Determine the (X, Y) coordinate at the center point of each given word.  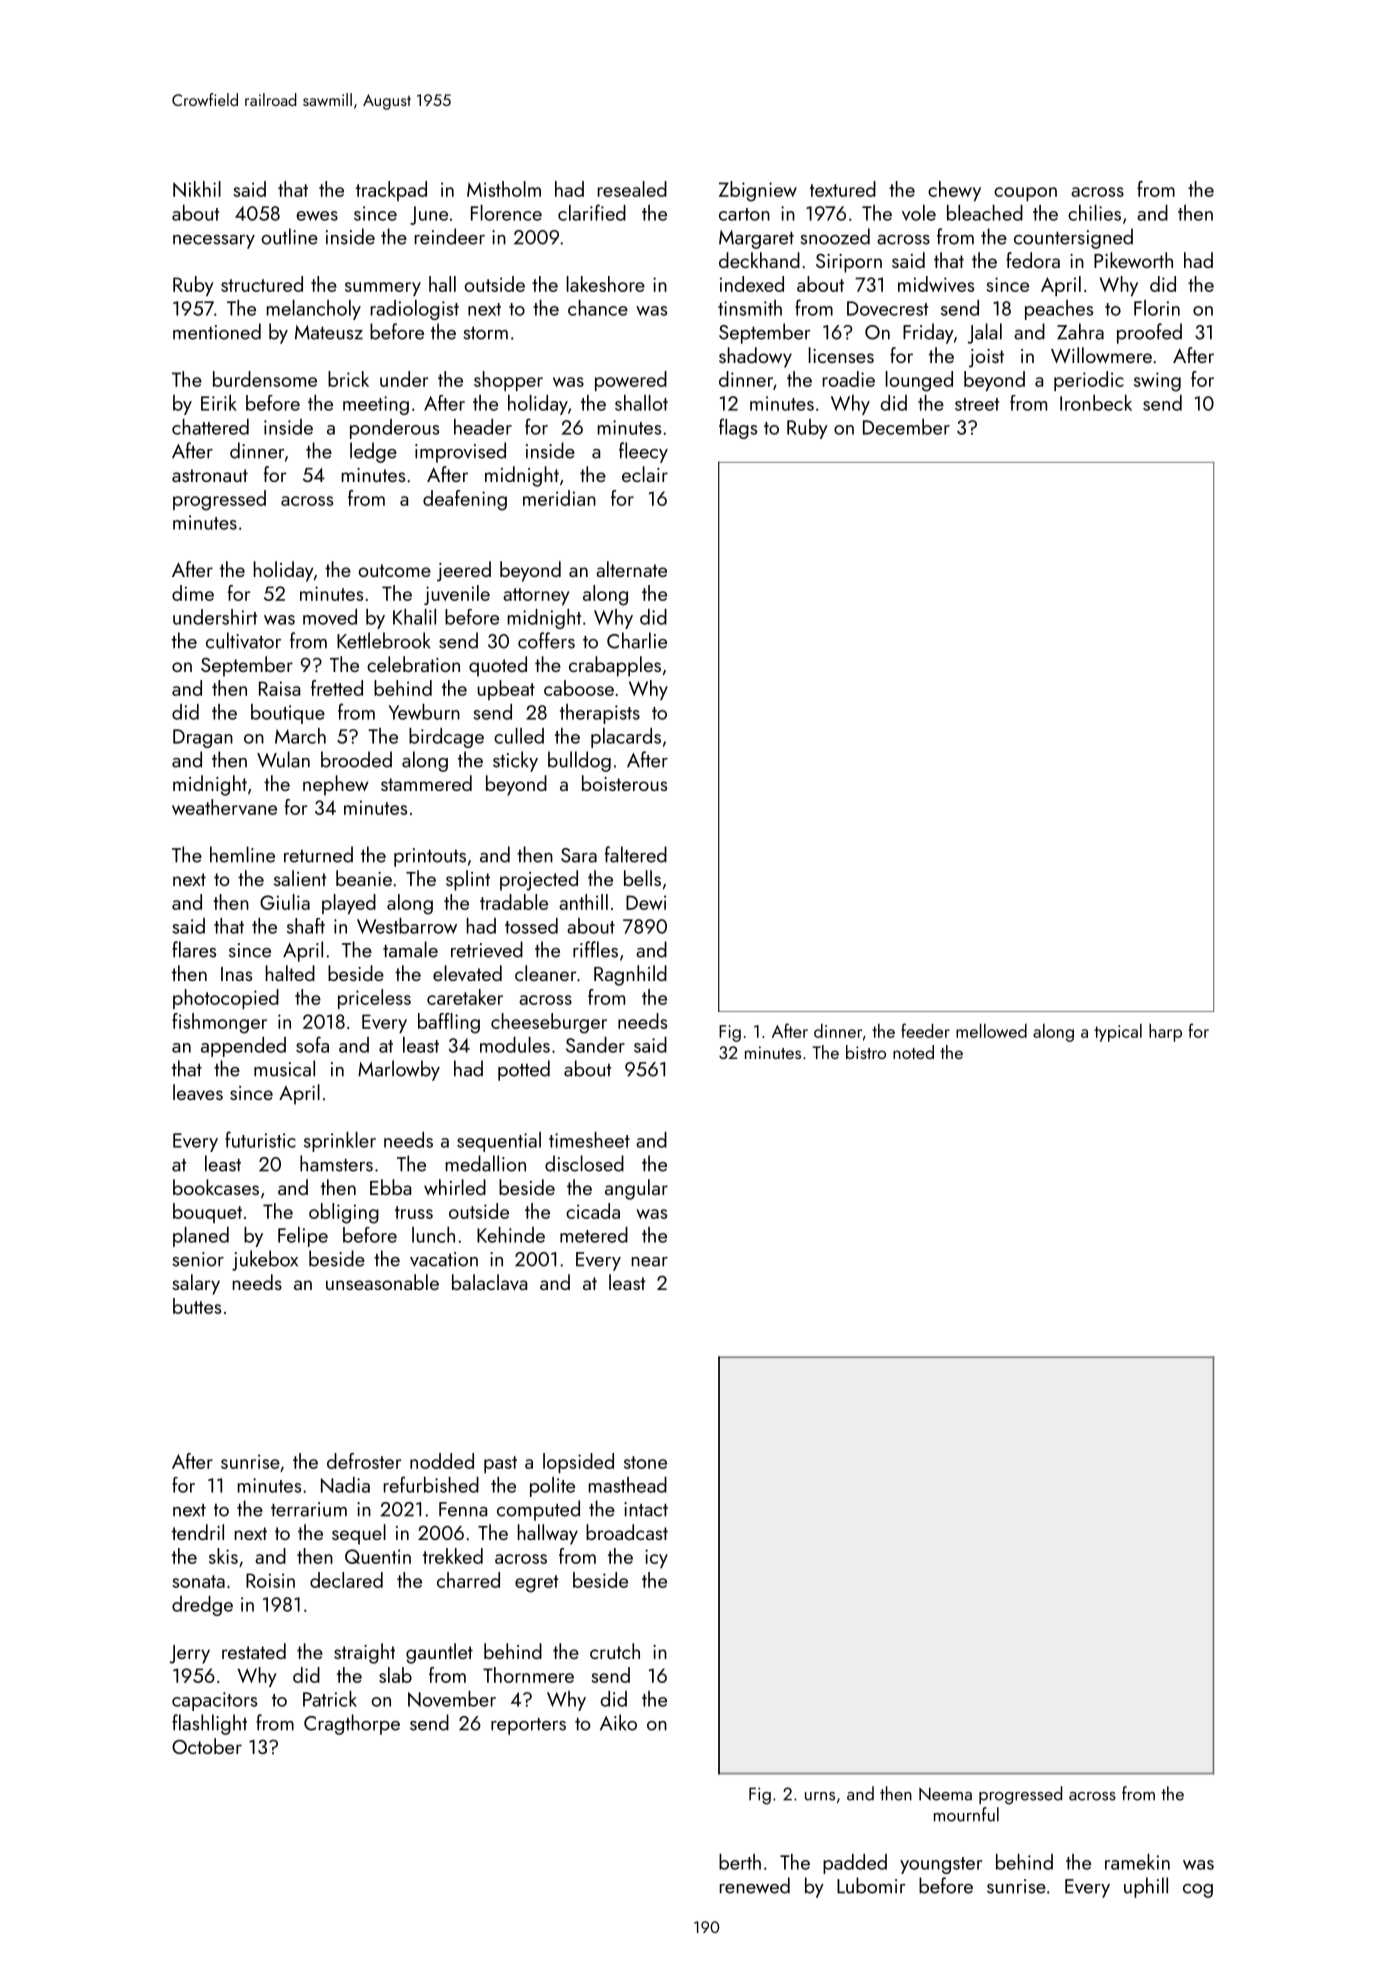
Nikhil (197, 189)
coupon (1025, 194)
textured (843, 189)
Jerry (190, 1654)
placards (626, 738)
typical (1118, 1033)
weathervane (224, 807)
